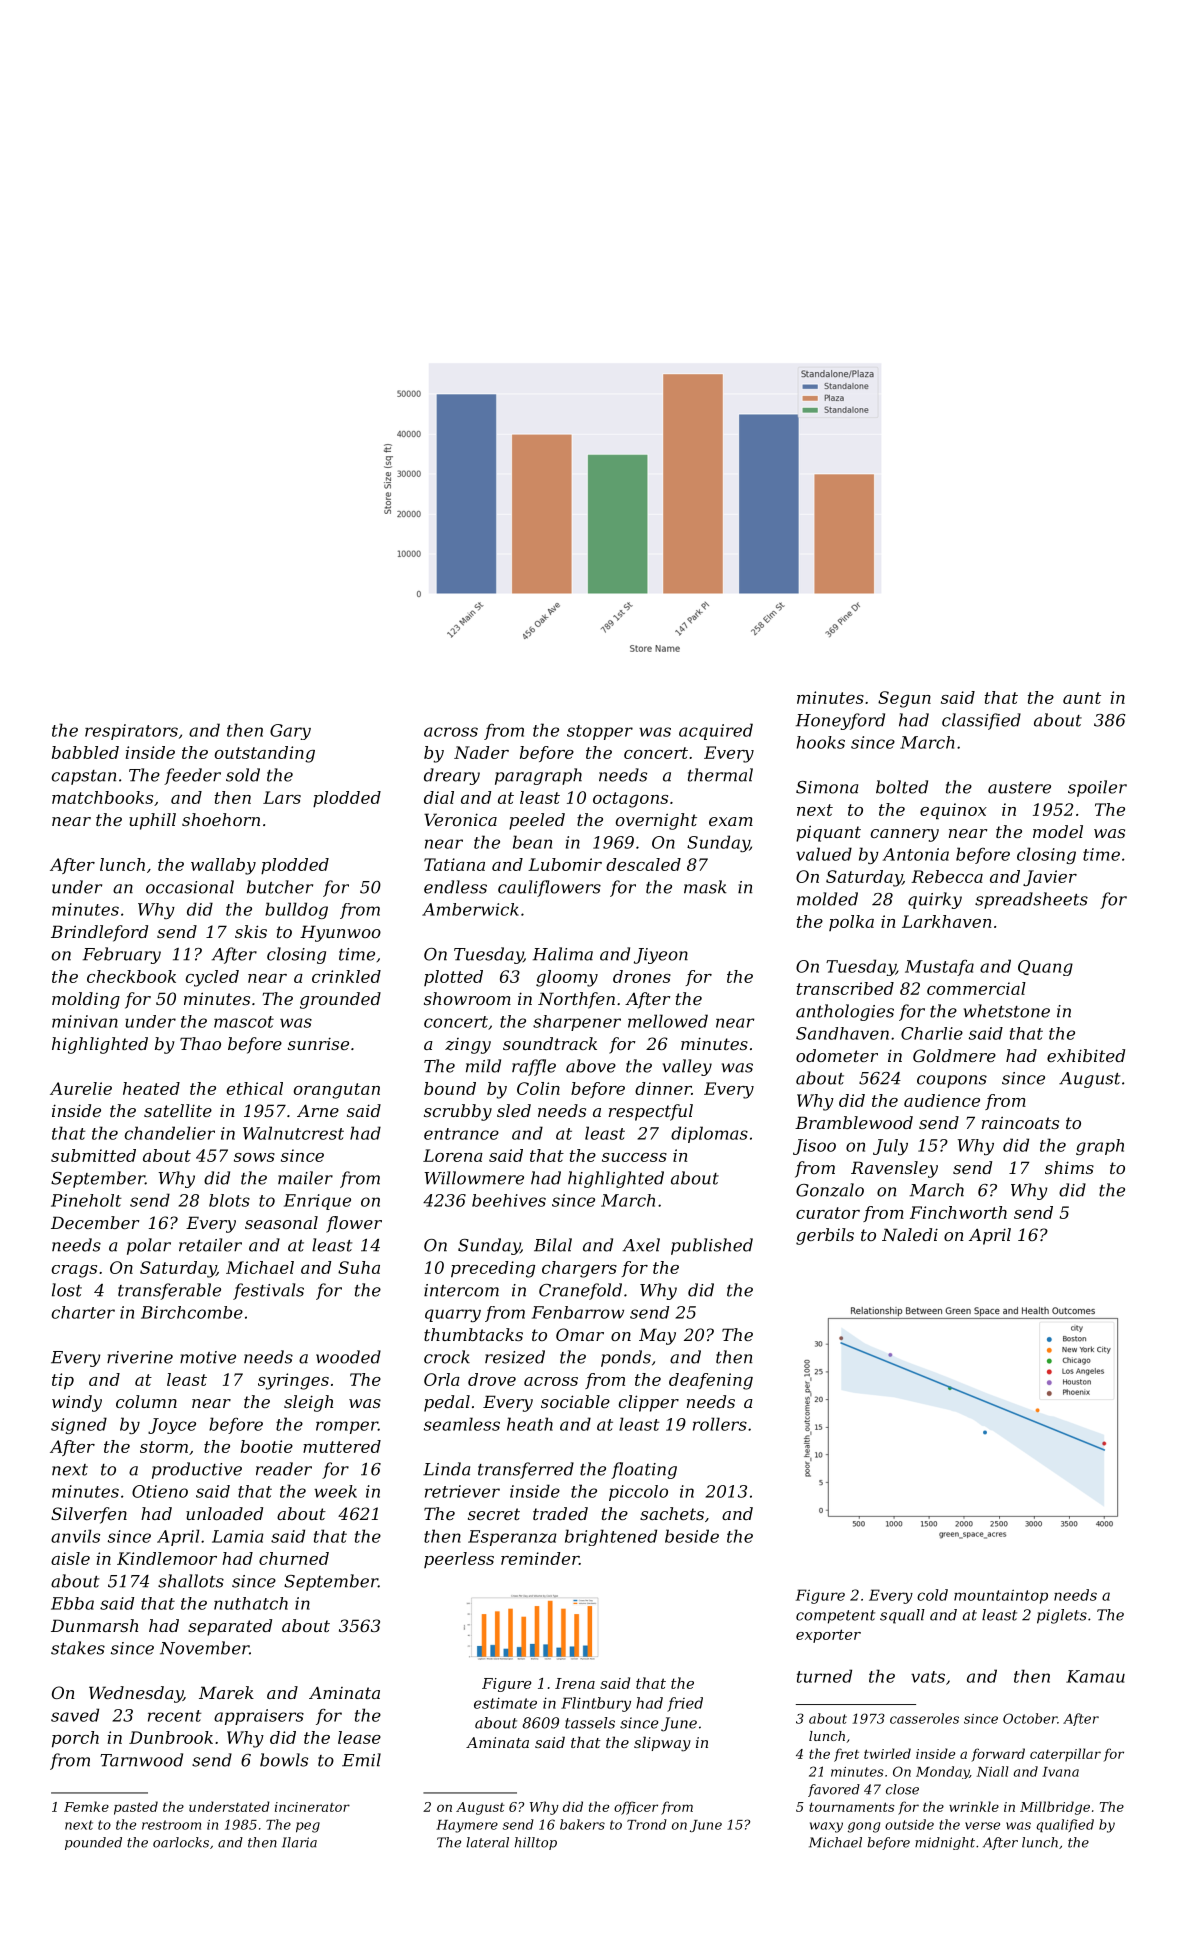 The image size is (1177, 1939). Describe the element at coordinates (711, 1381) in the screenshot. I see `deafening` at that location.
